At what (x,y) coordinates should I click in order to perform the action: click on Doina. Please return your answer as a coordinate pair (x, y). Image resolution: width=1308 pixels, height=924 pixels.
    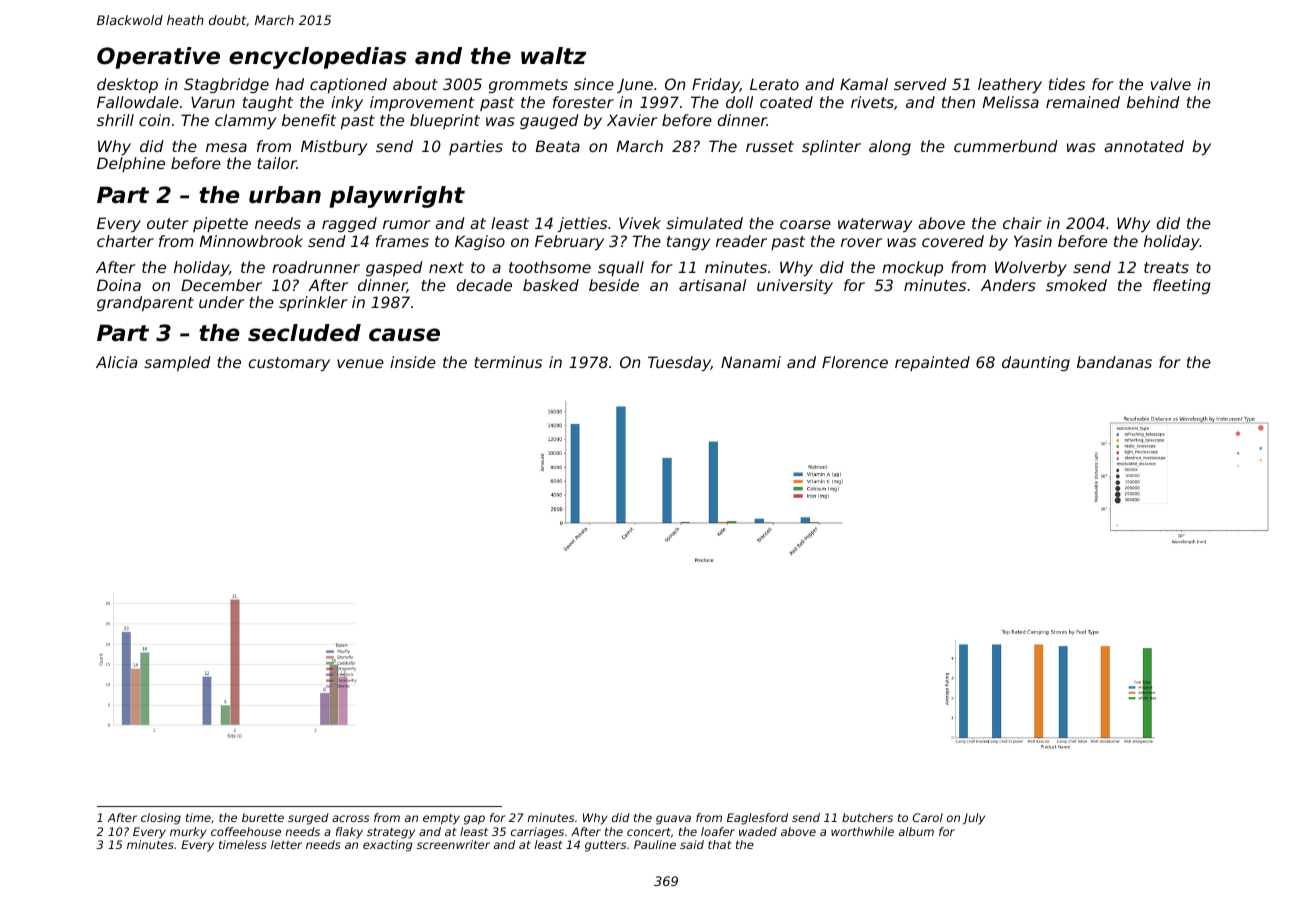
    Looking at the image, I should click on (119, 285).
